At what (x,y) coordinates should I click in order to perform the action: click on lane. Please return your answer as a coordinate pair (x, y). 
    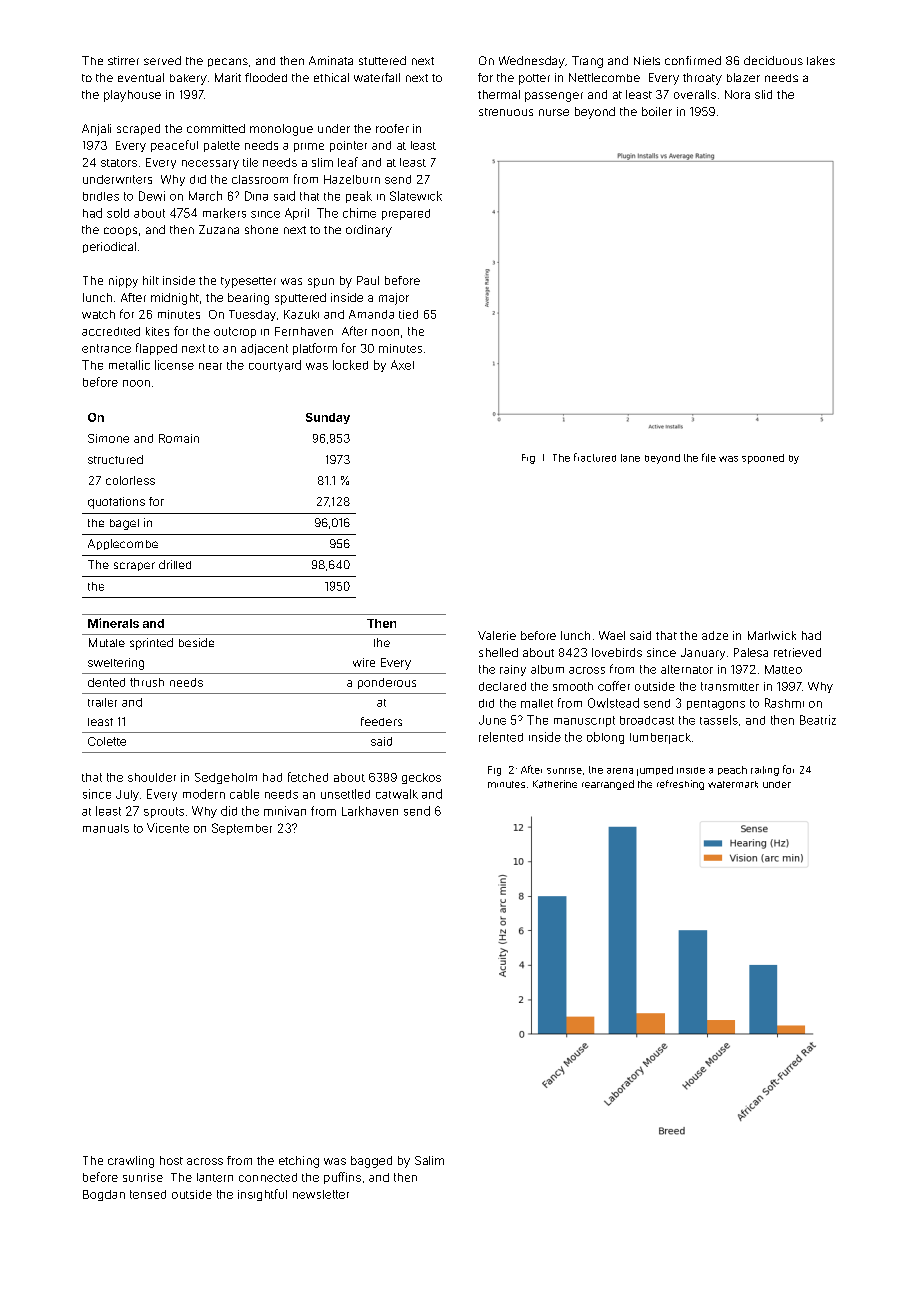
    Looking at the image, I should click on (630, 458).
